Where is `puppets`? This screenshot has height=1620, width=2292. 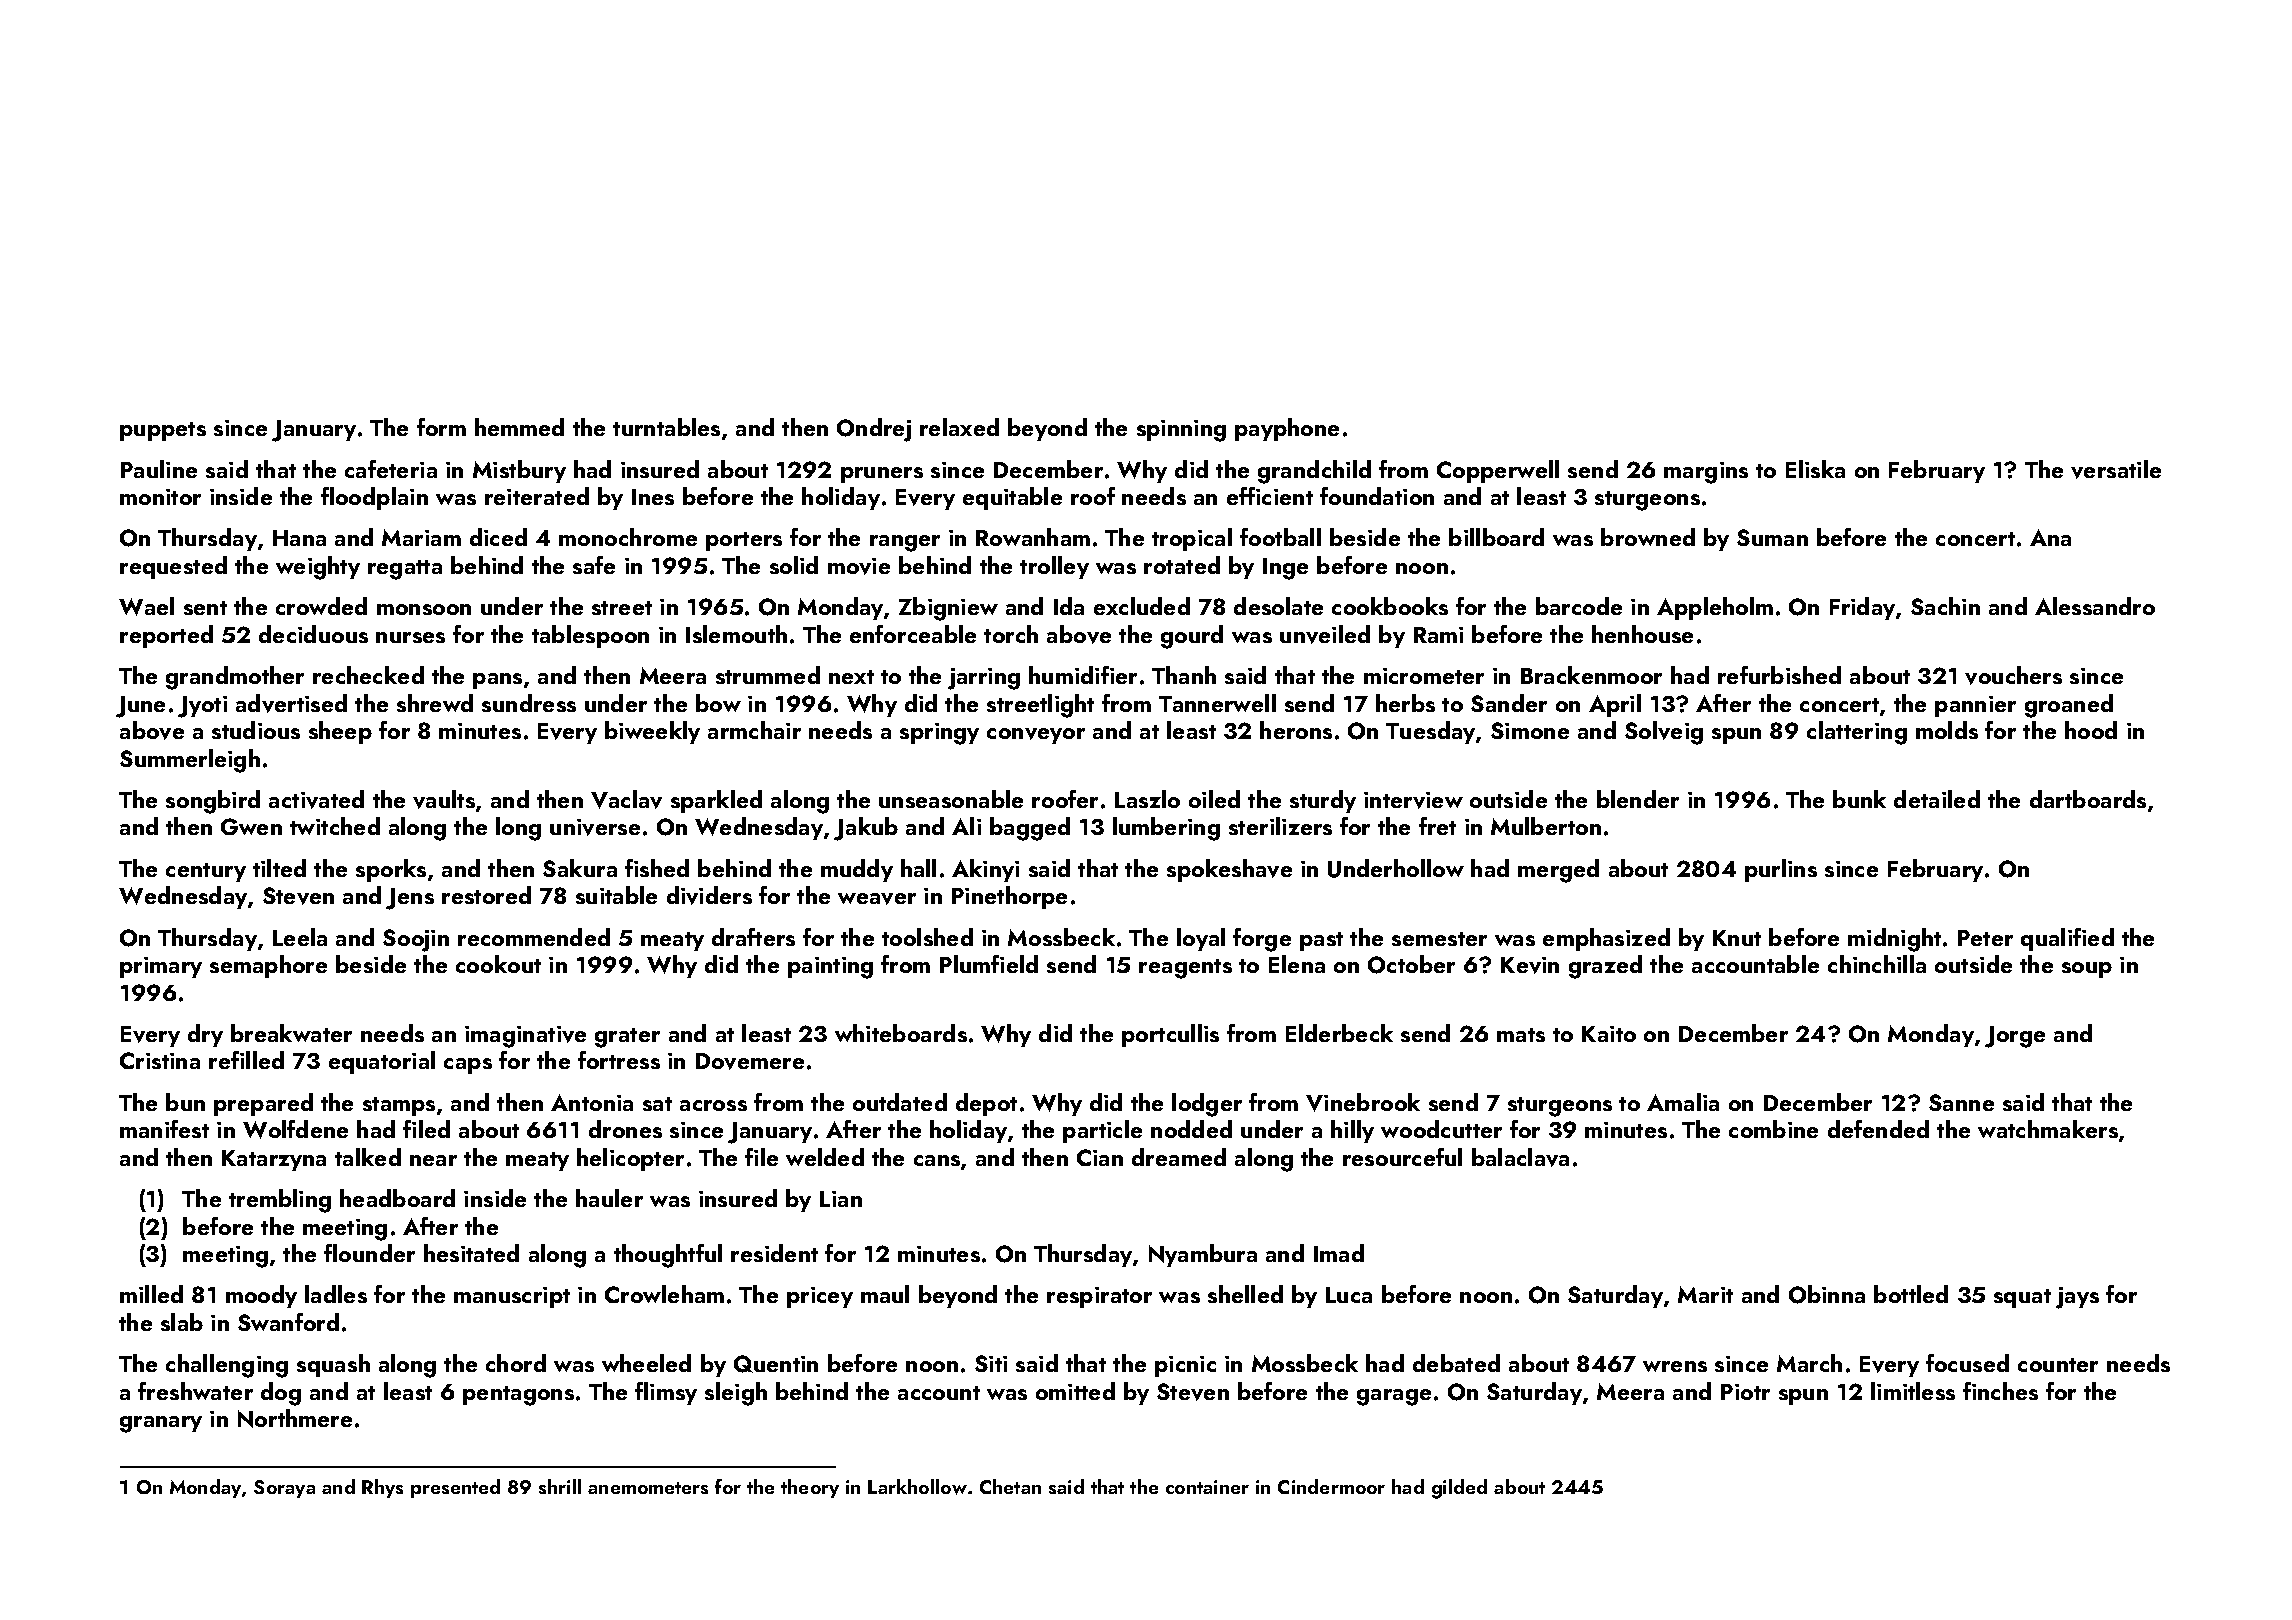 puppets is located at coordinates (163, 431).
